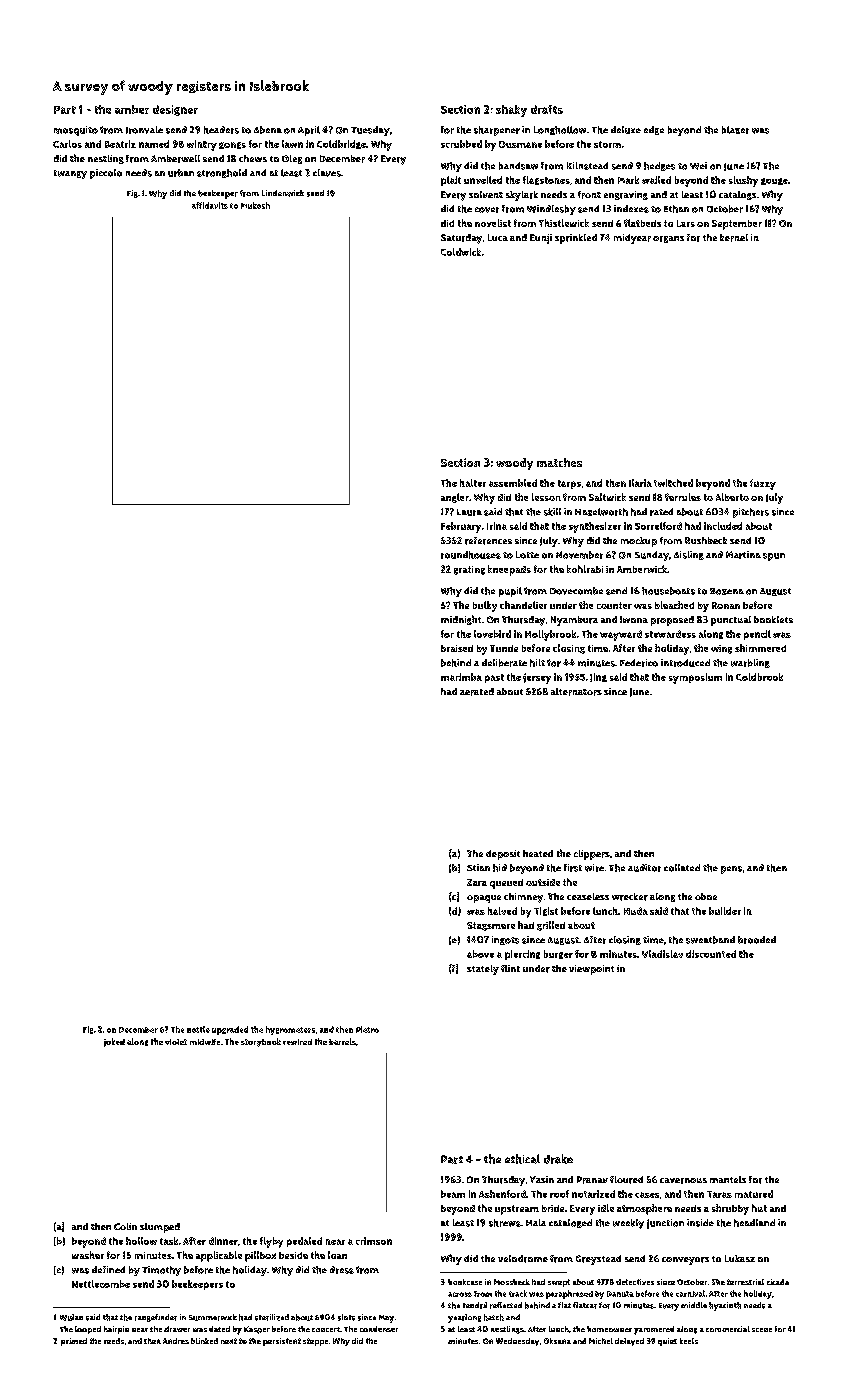  I want to click on Stian, so click(478, 867).
